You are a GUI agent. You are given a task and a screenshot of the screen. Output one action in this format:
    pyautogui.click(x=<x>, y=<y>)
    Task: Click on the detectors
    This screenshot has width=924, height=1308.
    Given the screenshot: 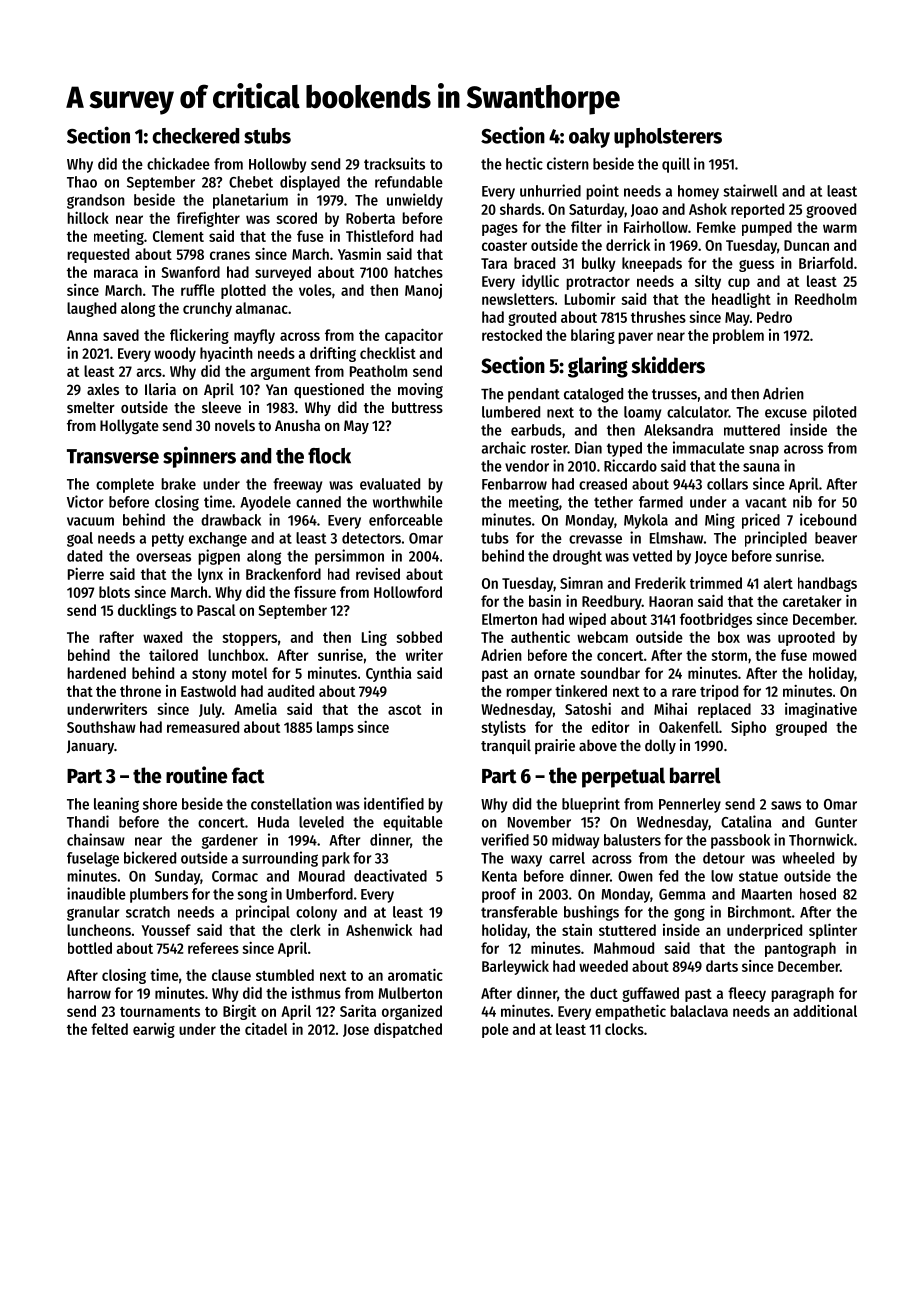 What is the action you would take?
    pyautogui.click(x=371, y=538)
